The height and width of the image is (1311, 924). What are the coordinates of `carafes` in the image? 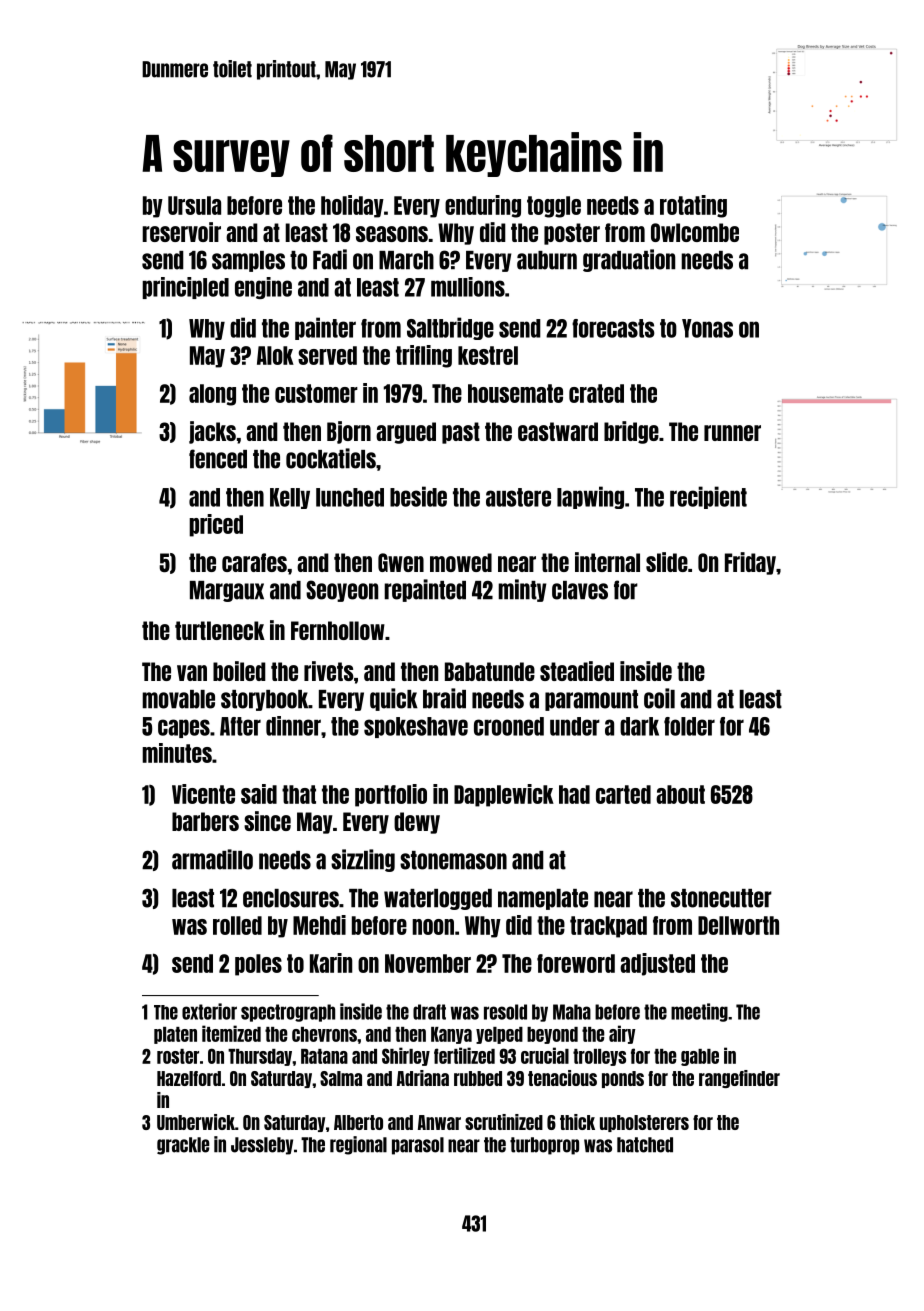 It's located at (254, 562).
